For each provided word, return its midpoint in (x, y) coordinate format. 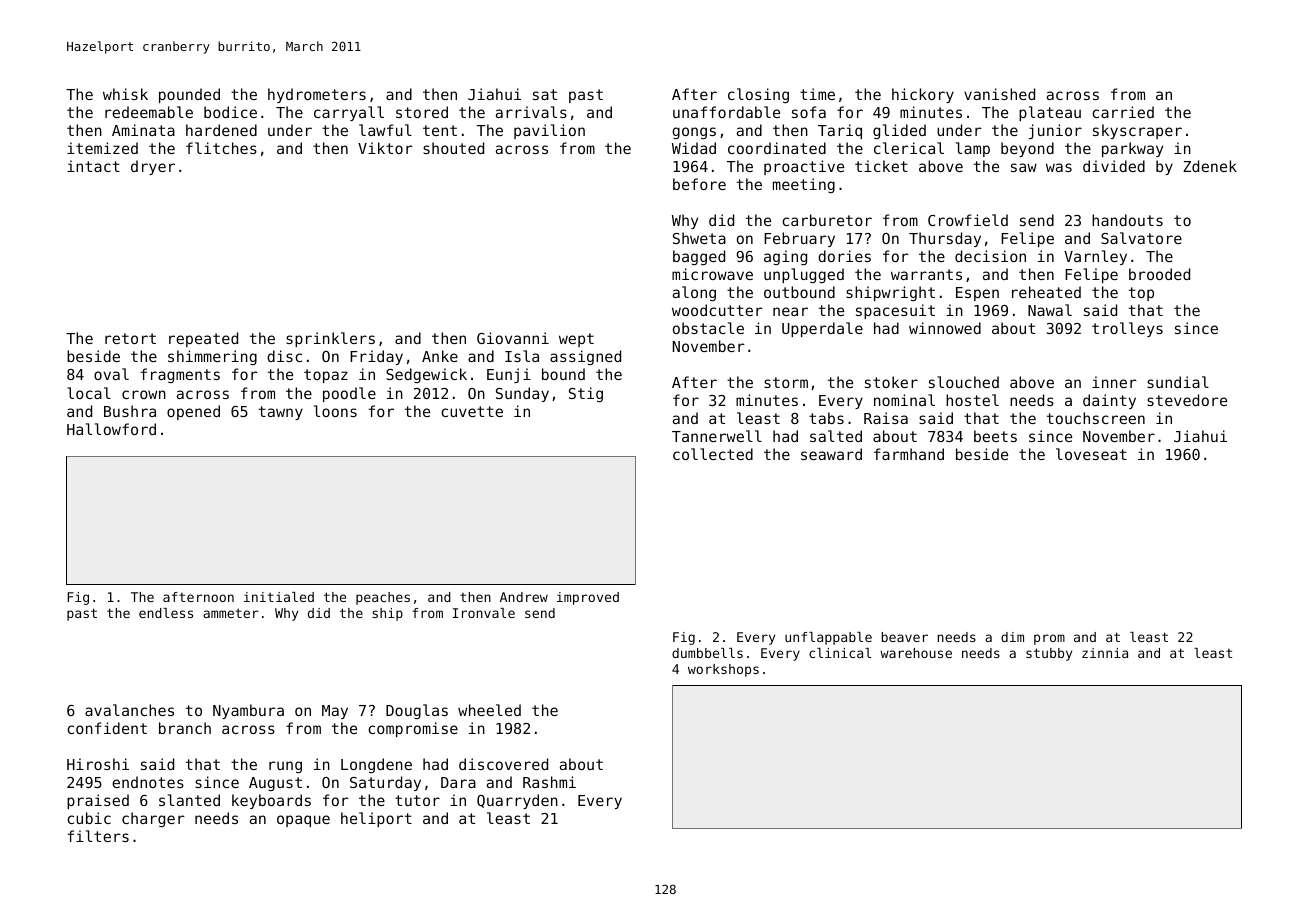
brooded (1159, 274)
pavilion (549, 131)
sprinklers (330, 339)
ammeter (231, 613)
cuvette (472, 411)
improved (588, 598)
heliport (376, 819)
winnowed (945, 328)
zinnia (1105, 653)
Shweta (699, 238)
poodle (349, 394)
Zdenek (1210, 166)
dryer (153, 167)
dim (1012, 637)
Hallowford (111, 429)
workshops (723, 670)
